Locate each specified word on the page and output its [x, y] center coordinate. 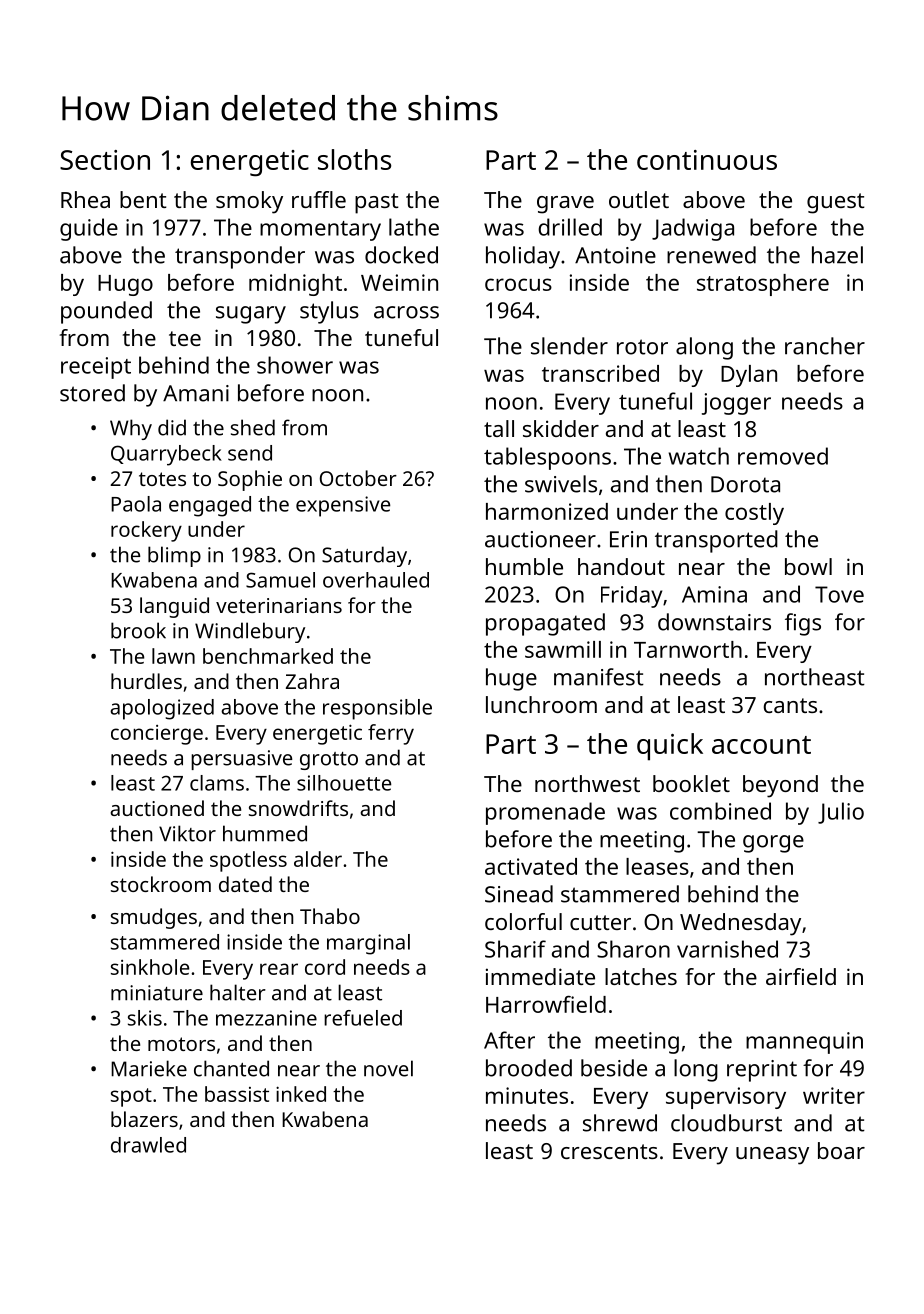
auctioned [157, 808]
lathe [414, 227]
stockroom [161, 884]
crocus [518, 284]
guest [836, 203]
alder [318, 859]
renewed [711, 255]
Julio [841, 813]
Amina [714, 594]
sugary [251, 315]
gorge [773, 844]
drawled [148, 1145]
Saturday [364, 556]
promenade [545, 813]
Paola [136, 504]
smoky [249, 202]
